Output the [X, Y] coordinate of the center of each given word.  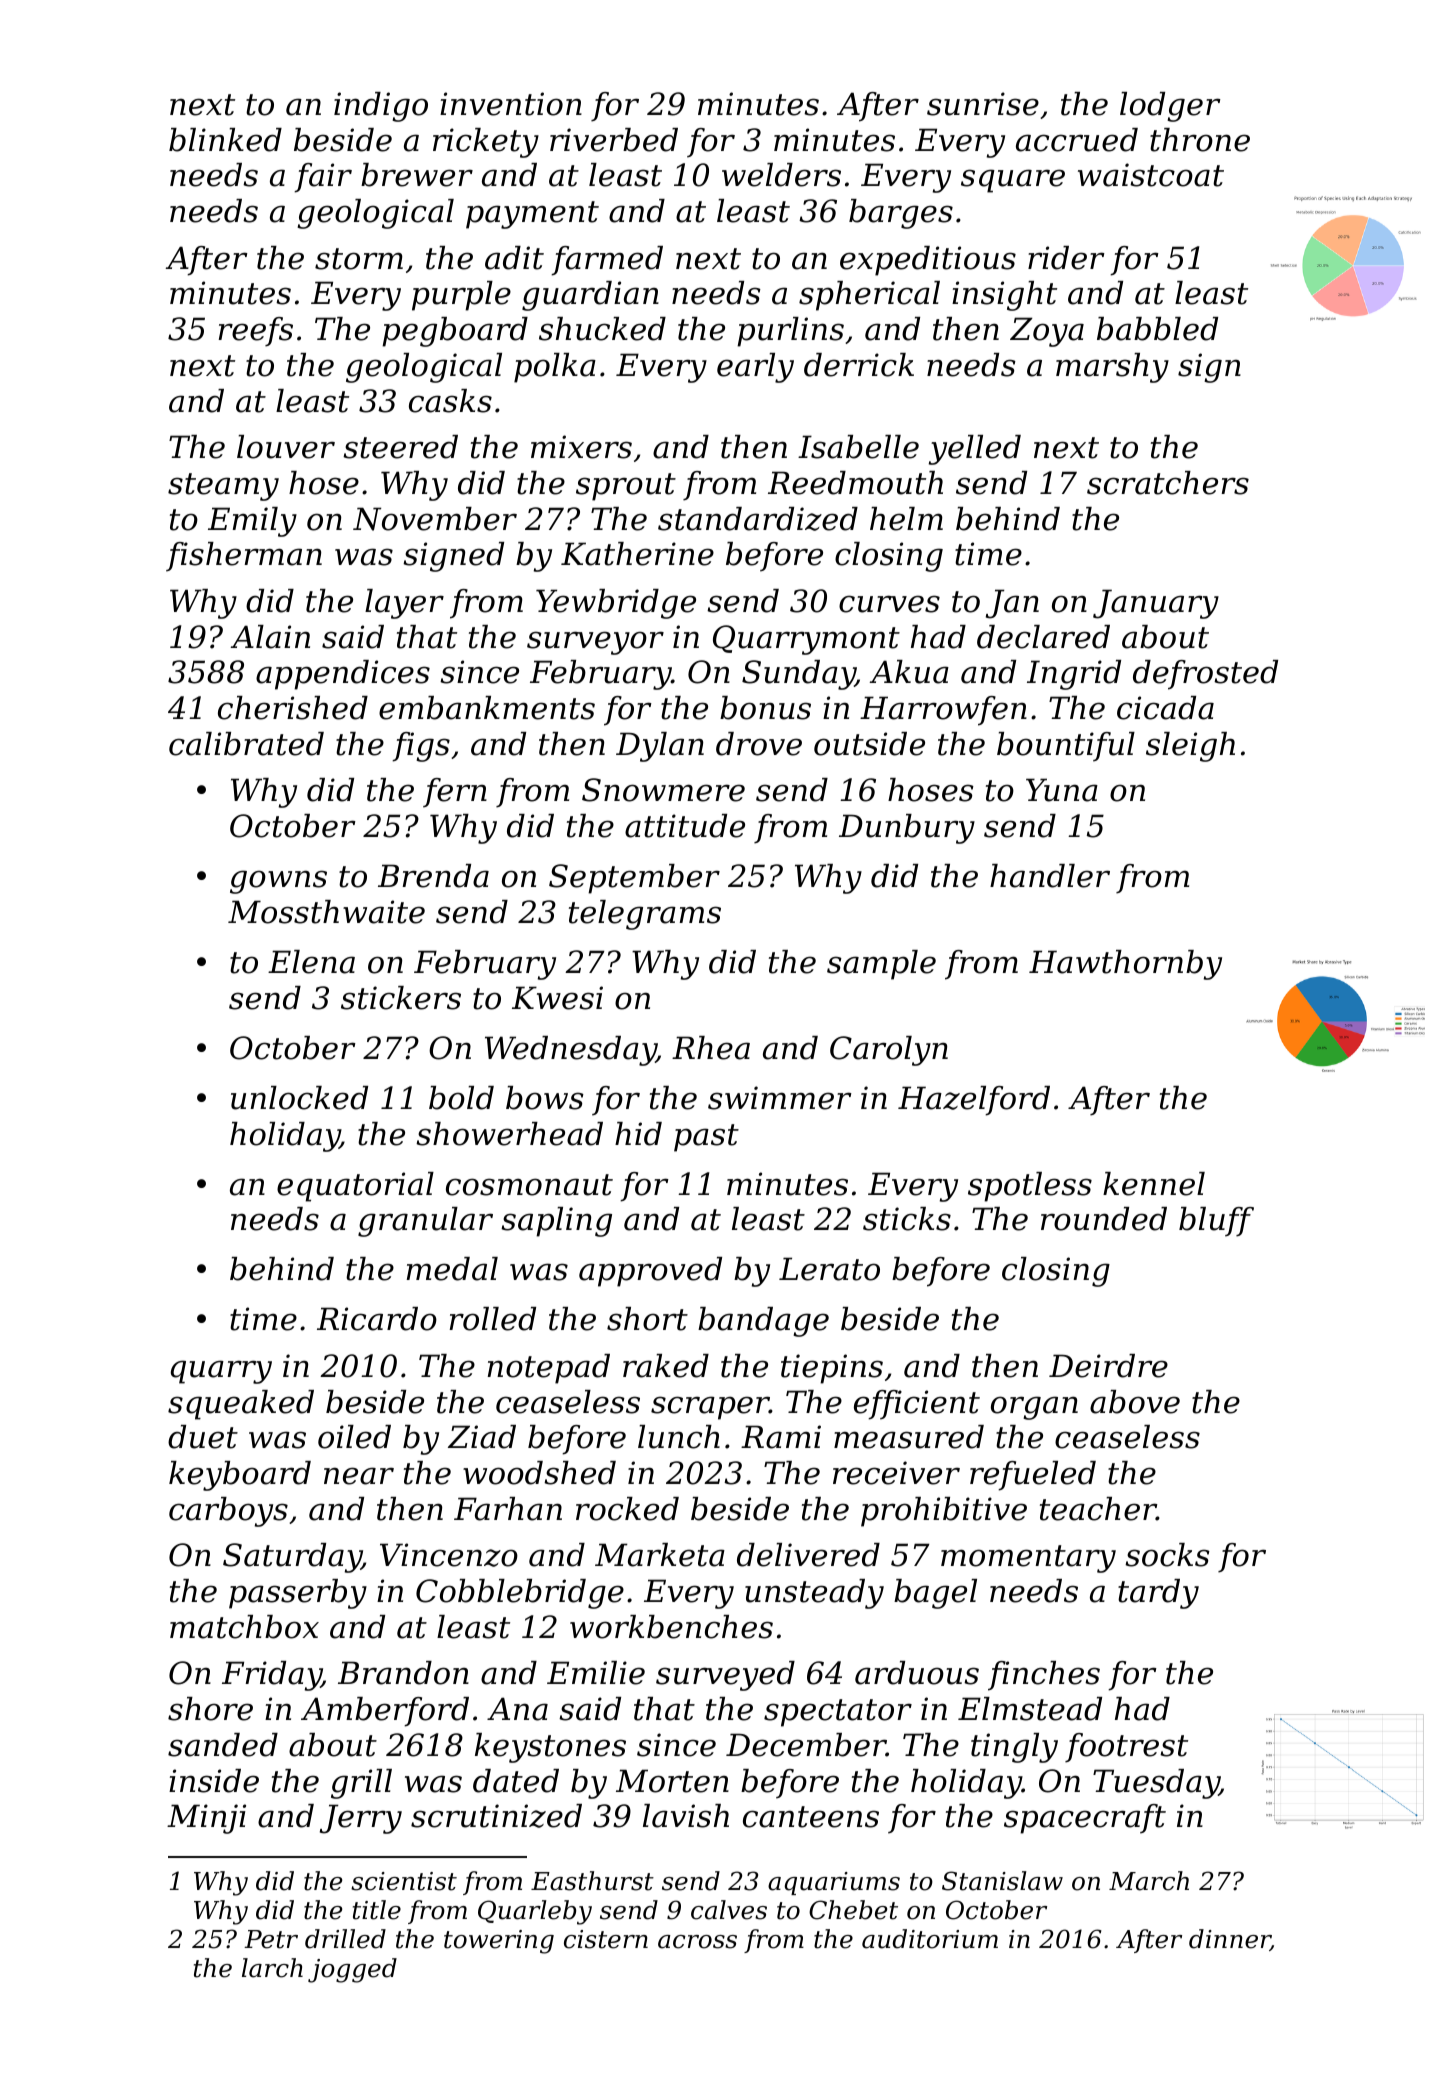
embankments [487, 708]
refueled [1033, 1476]
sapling [556, 1222]
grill [361, 1784]
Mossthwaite [326, 912]
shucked [602, 329]
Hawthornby [1125, 965]
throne [1200, 140]
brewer [417, 175]
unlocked [299, 1098]
